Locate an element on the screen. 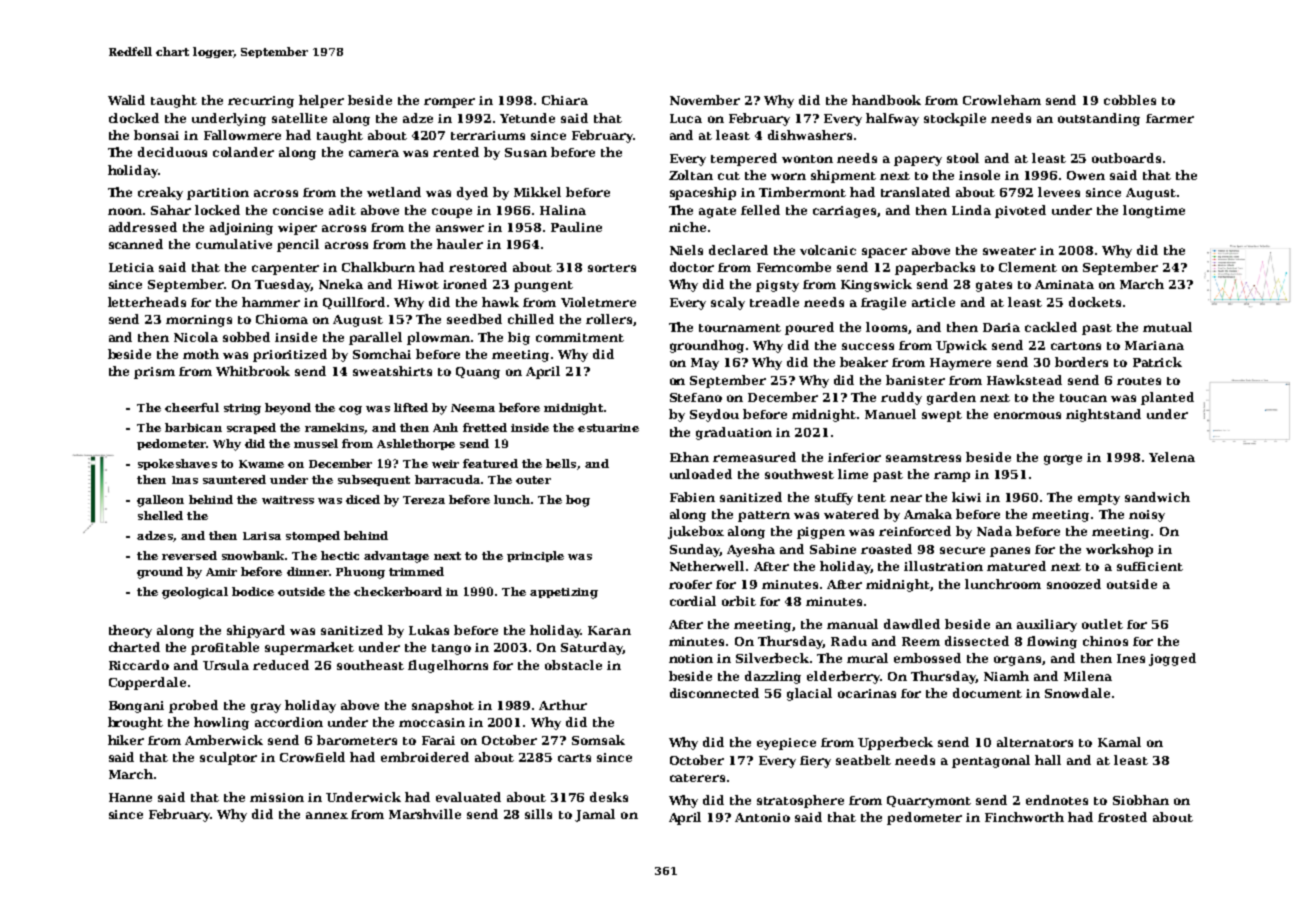 The height and width of the screenshot is (924, 1308). sandwich is located at coordinates (1157, 497).
